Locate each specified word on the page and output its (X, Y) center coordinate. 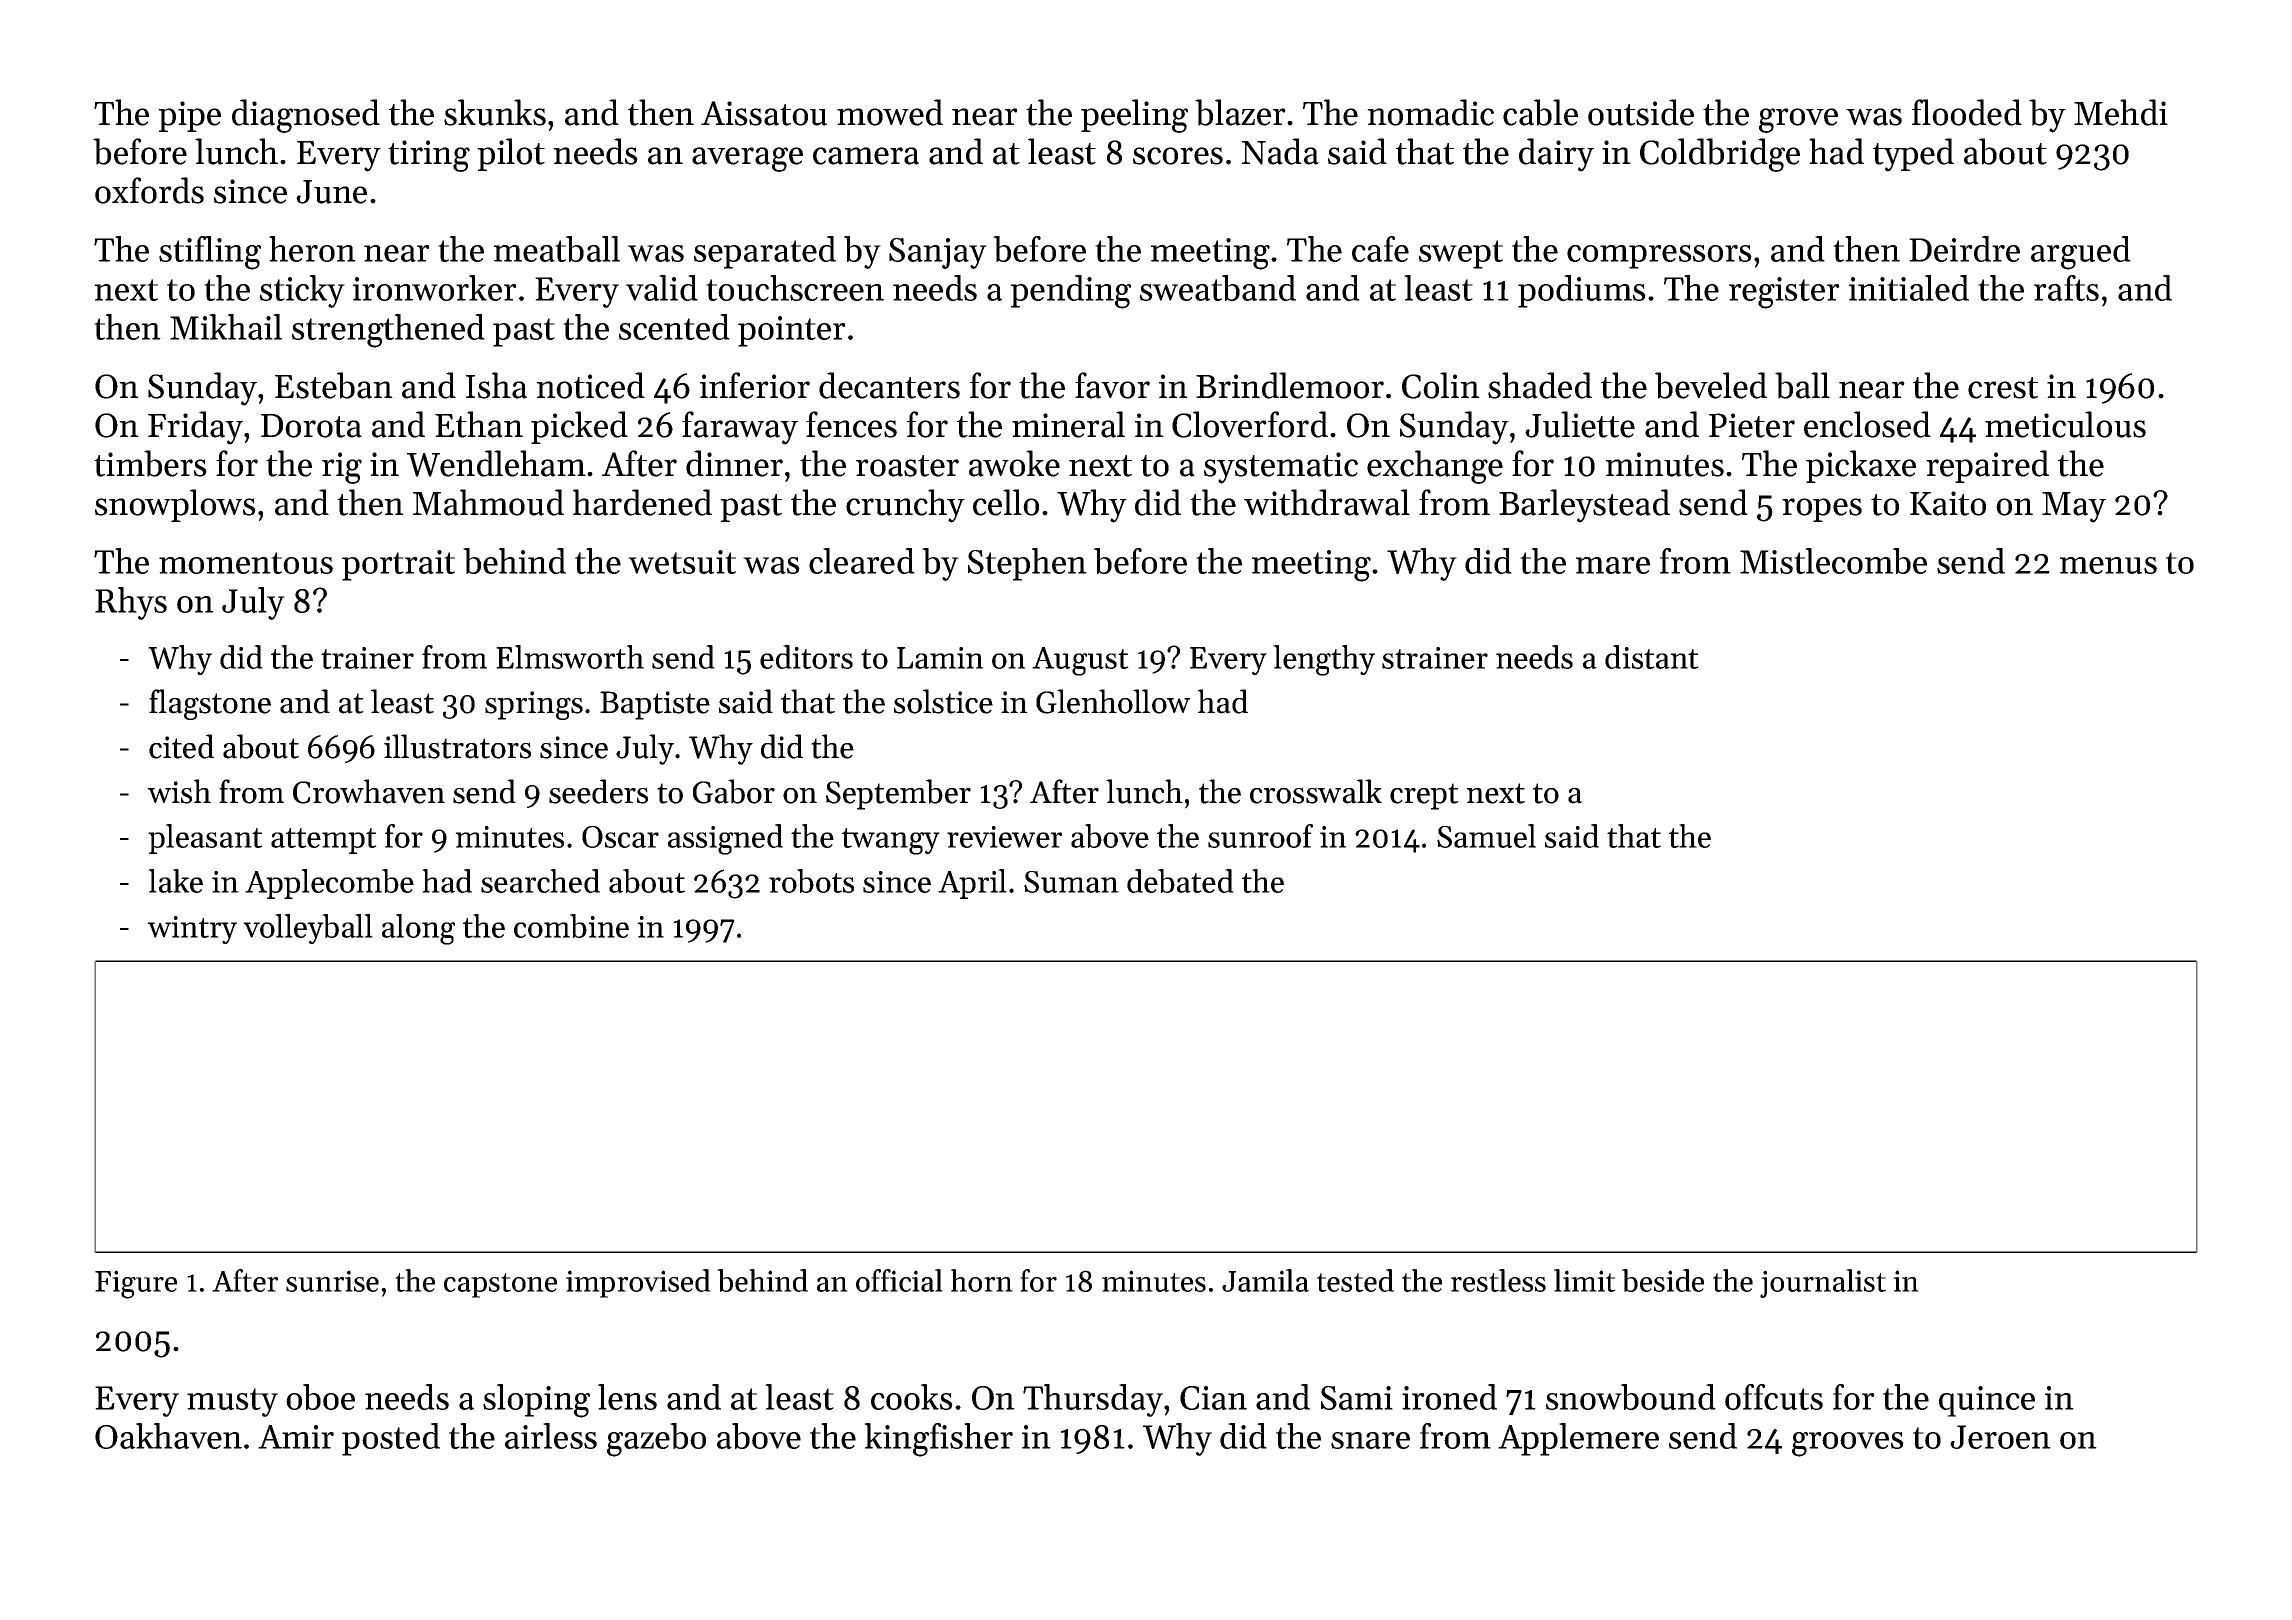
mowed (890, 112)
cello (1006, 502)
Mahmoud (488, 502)
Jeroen (2000, 1437)
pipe (189, 116)
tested (1355, 1280)
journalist (1823, 1283)
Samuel (1486, 836)
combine (571, 926)
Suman (1071, 882)
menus (2108, 565)
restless (1498, 1280)
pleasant (205, 839)
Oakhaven (168, 1436)
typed (1913, 155)
